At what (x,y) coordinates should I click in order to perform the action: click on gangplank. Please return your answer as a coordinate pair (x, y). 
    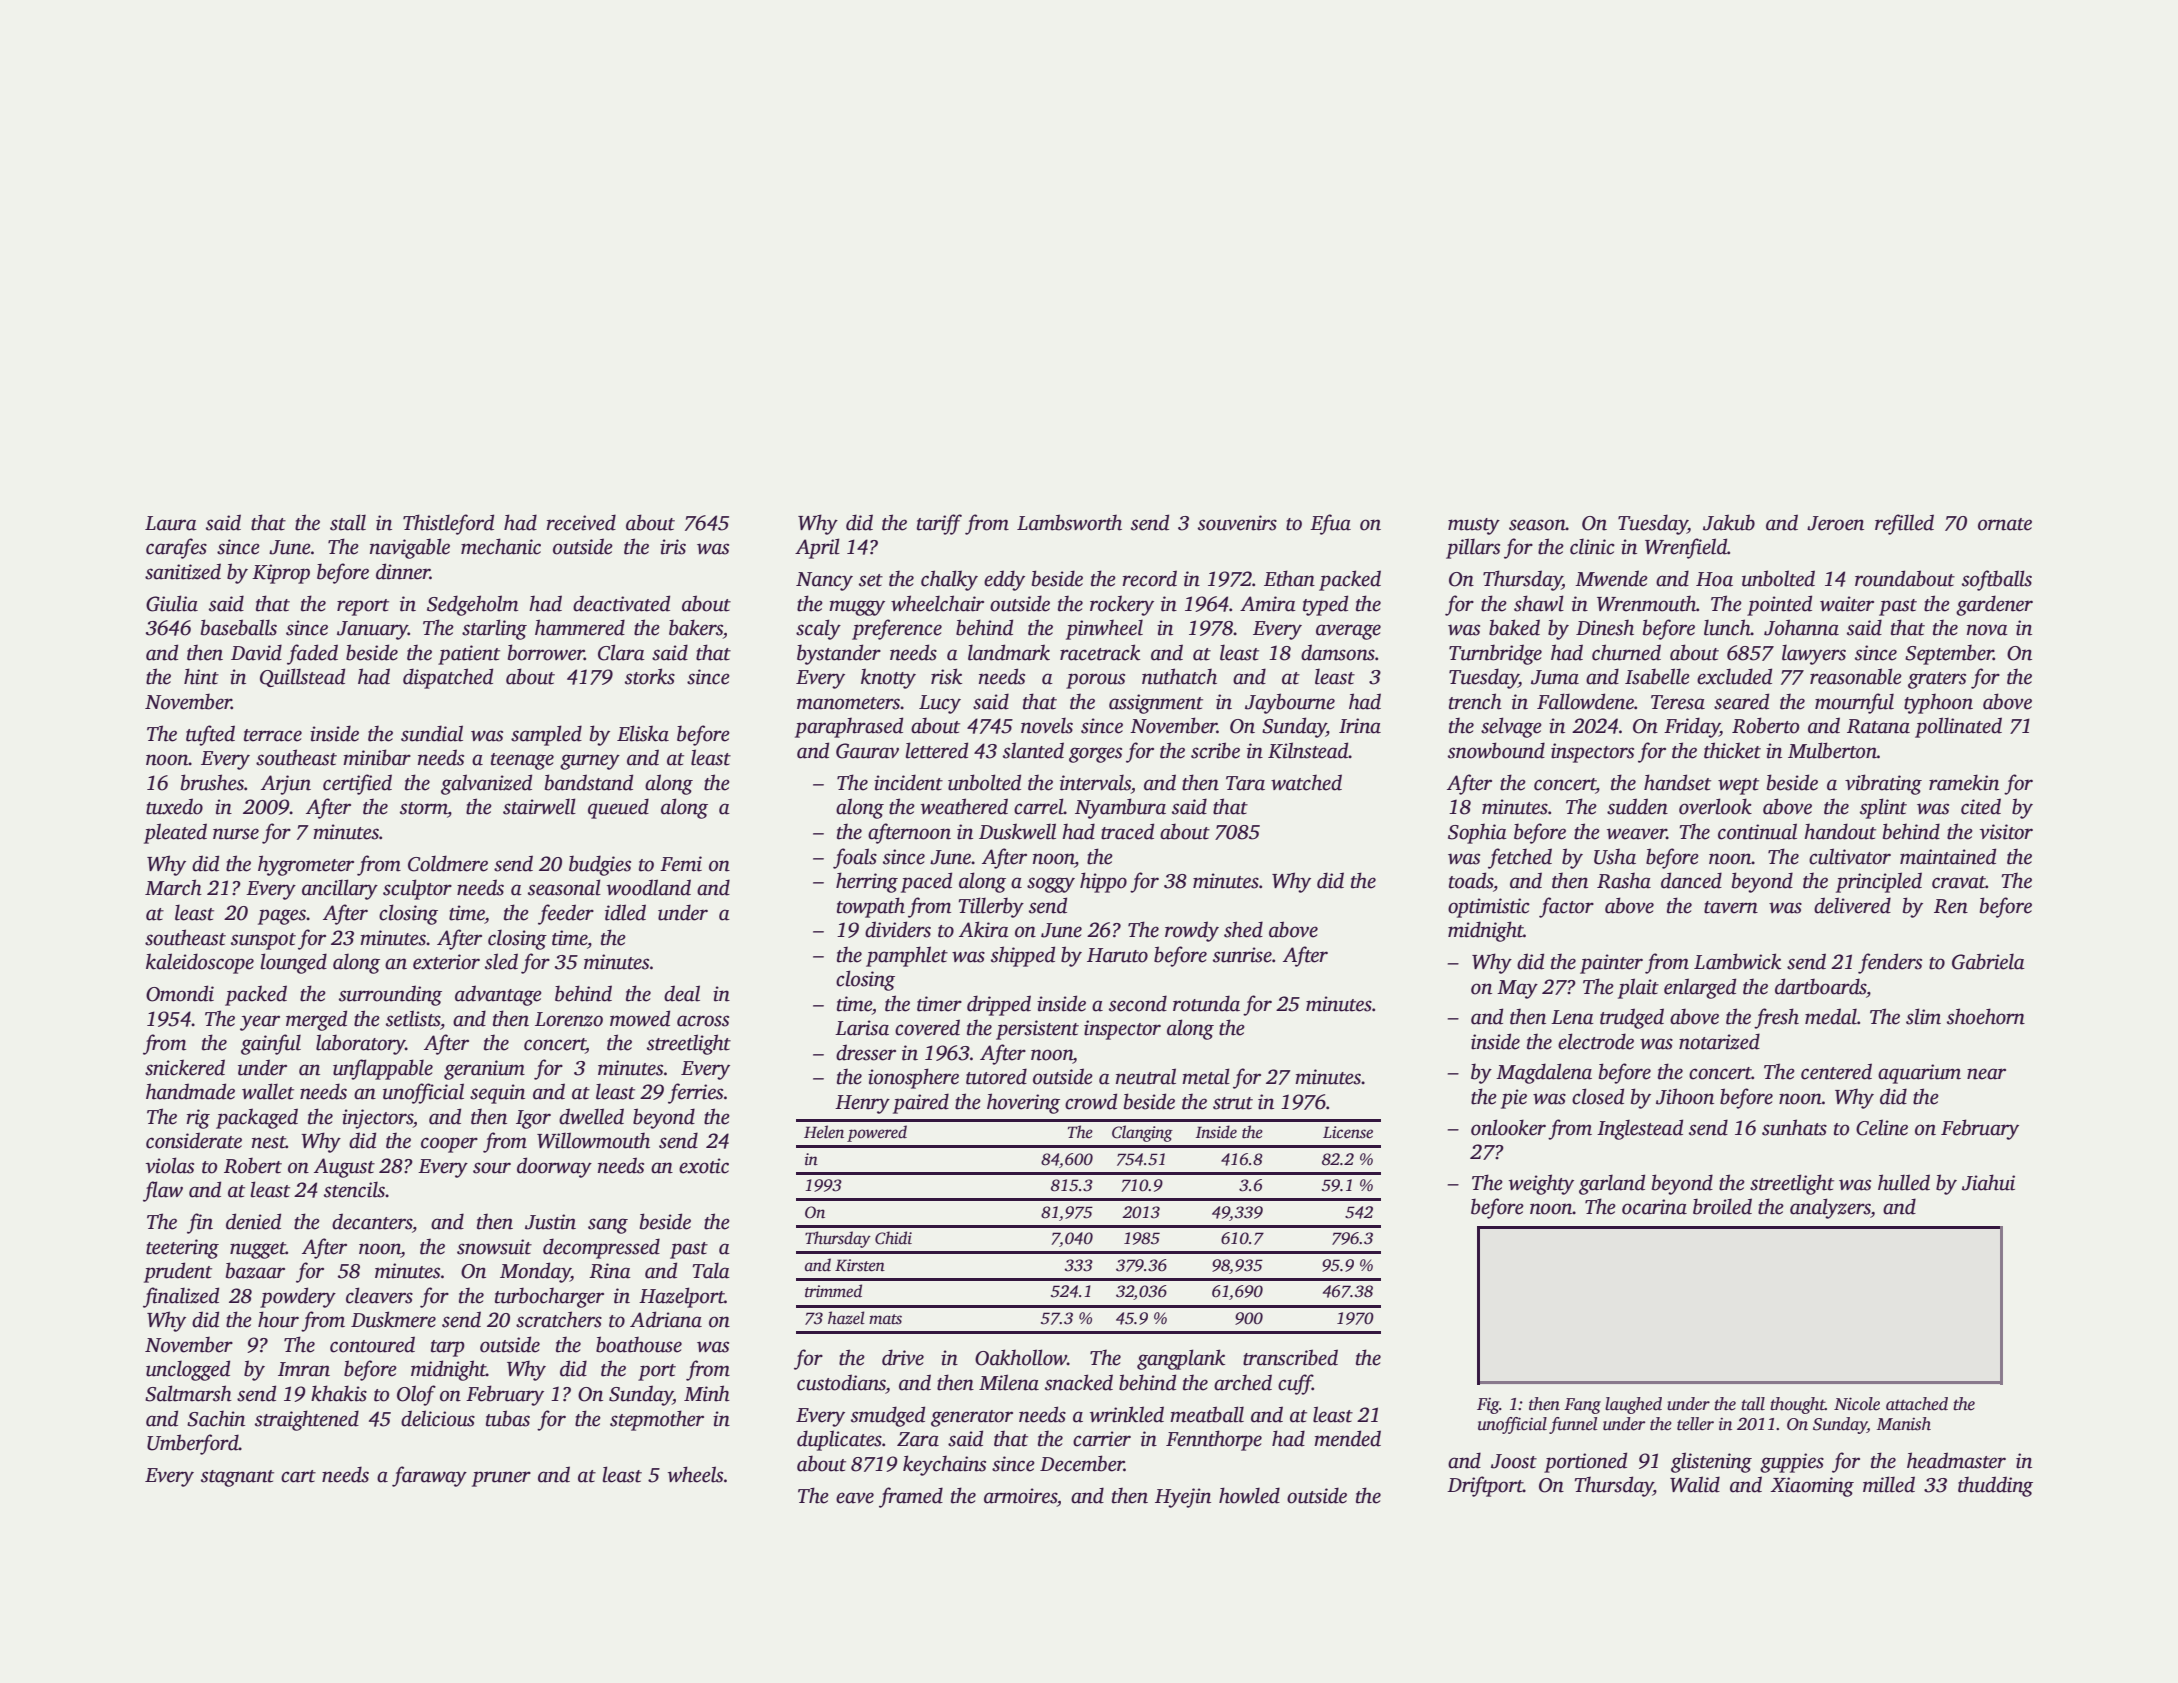
    Looking at the image, I should click on (1181, 1359).
